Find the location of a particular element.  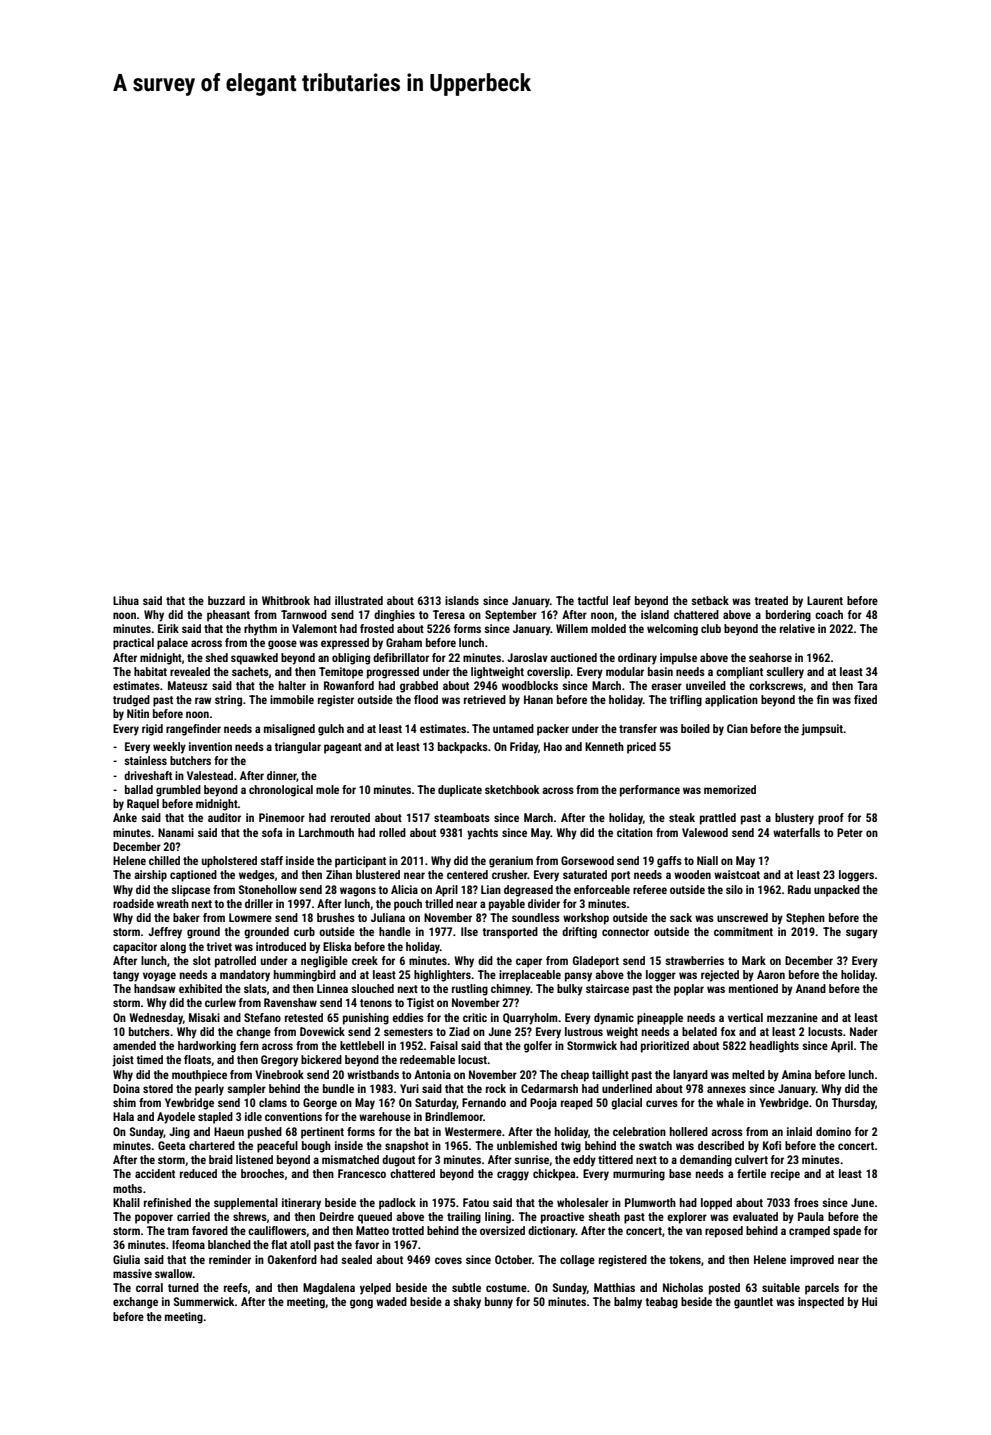

Valewood is located at coordinates (705, 832).
